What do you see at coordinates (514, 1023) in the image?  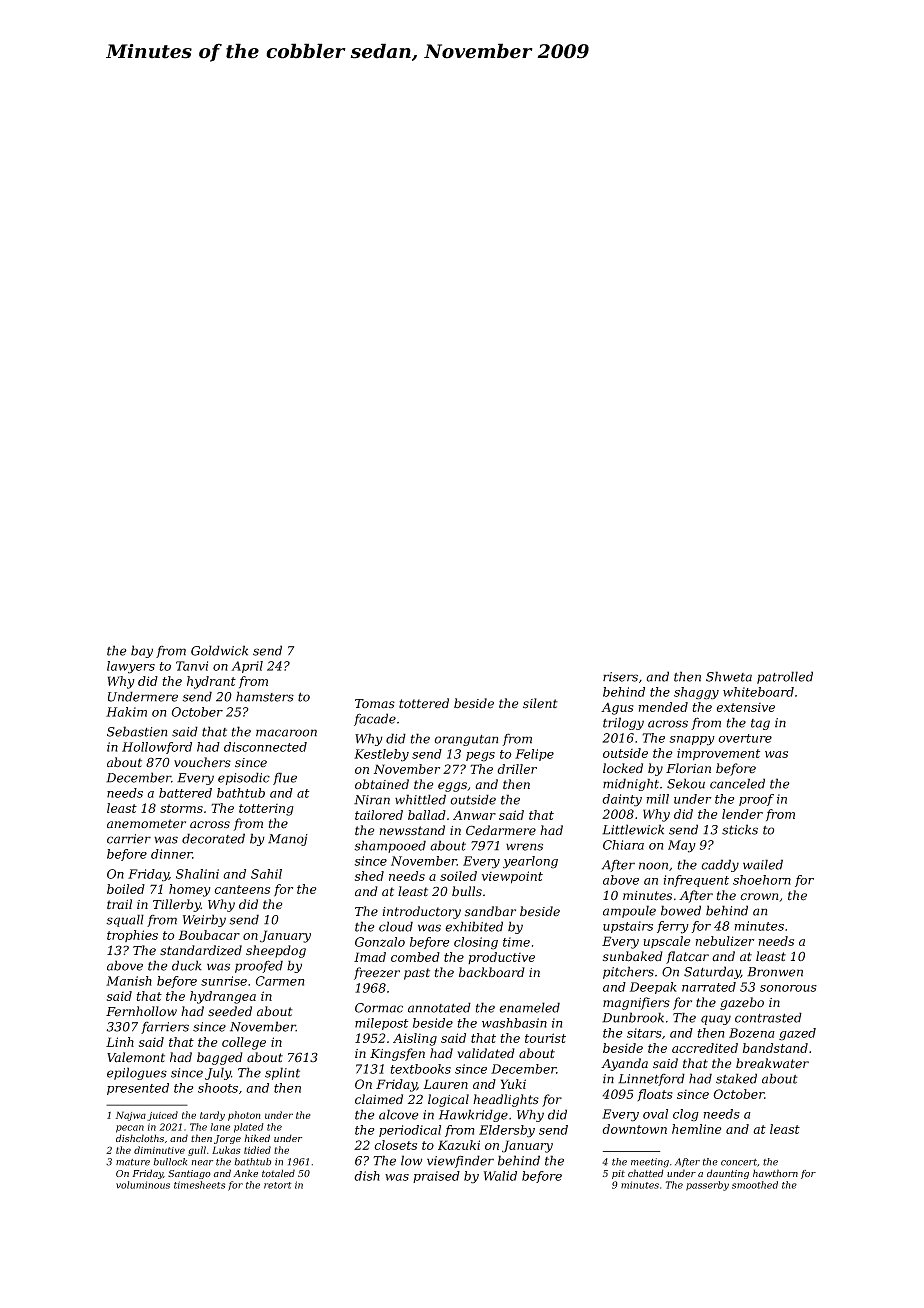 I see `washbasin` at bounding box center [514, 1023].
